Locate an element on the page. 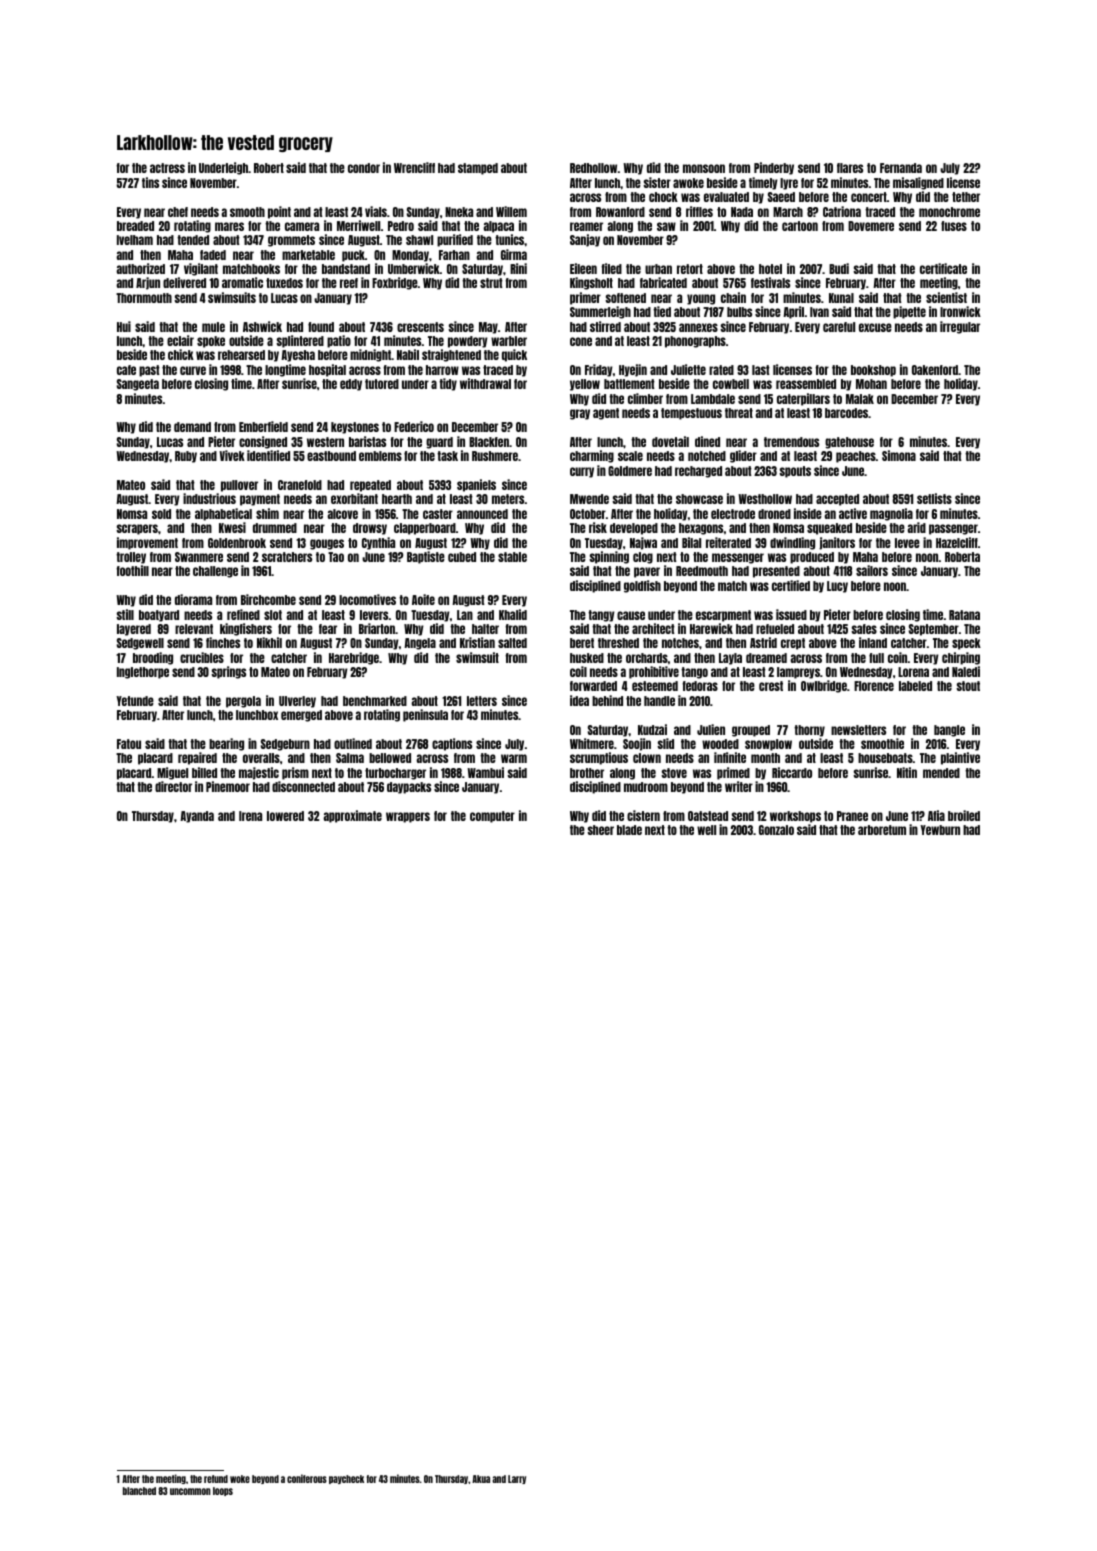 The image size is (1097, 1551). uncommon is located at coordinates (190, 1491).
